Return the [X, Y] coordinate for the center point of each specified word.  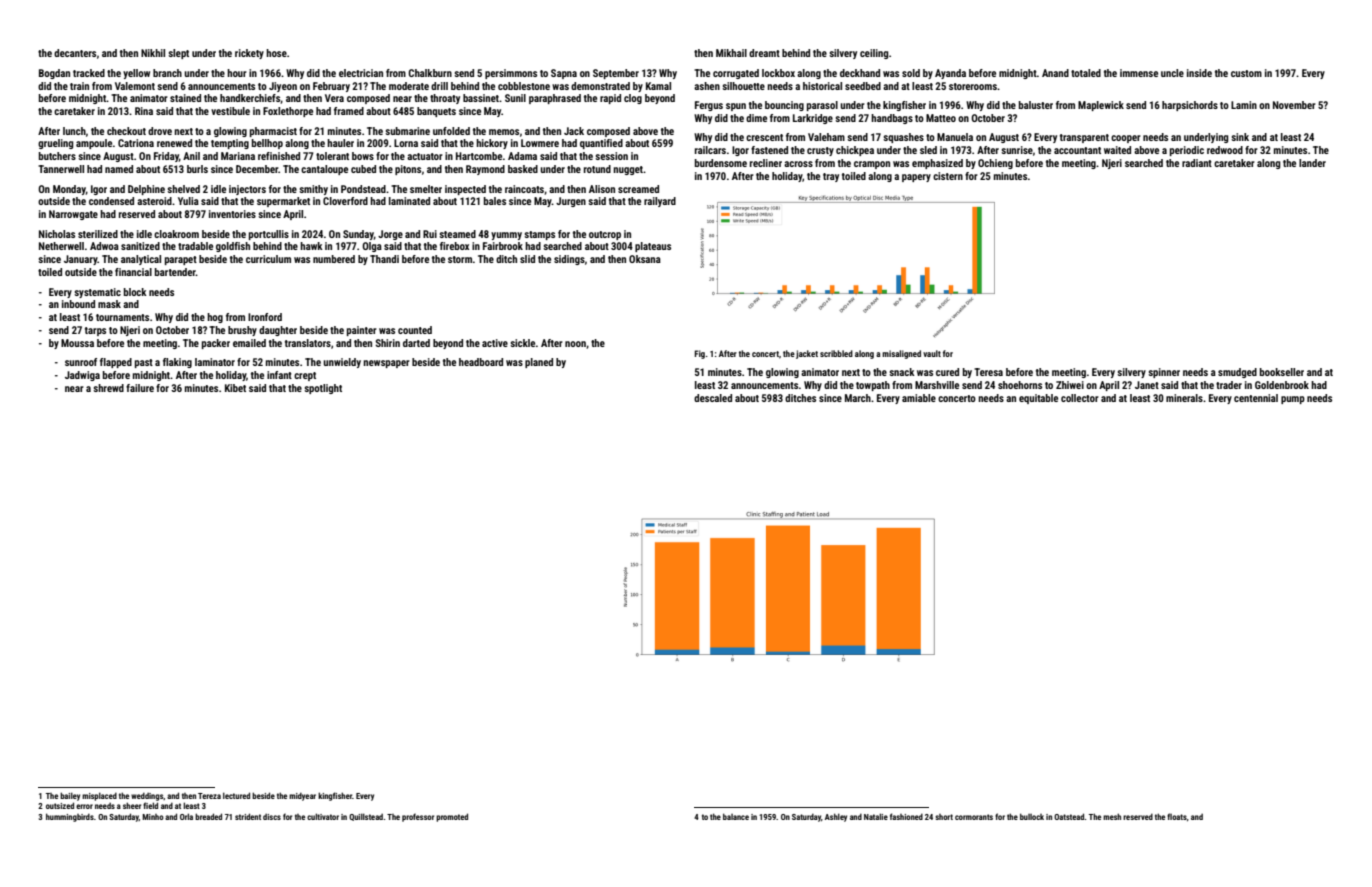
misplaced [99, 796]
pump [1293, 400]
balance [736, 816]
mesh [1112, 816]
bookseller [1282, 372]
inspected [465, 190]
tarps [95, 331]
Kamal [658, 86]
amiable [919, 398]
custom [1246, 73]
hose [276, 53]
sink [1240, 137]
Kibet [235, 388]
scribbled [836, 353]
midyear [302, 796]
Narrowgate [73, 215]
